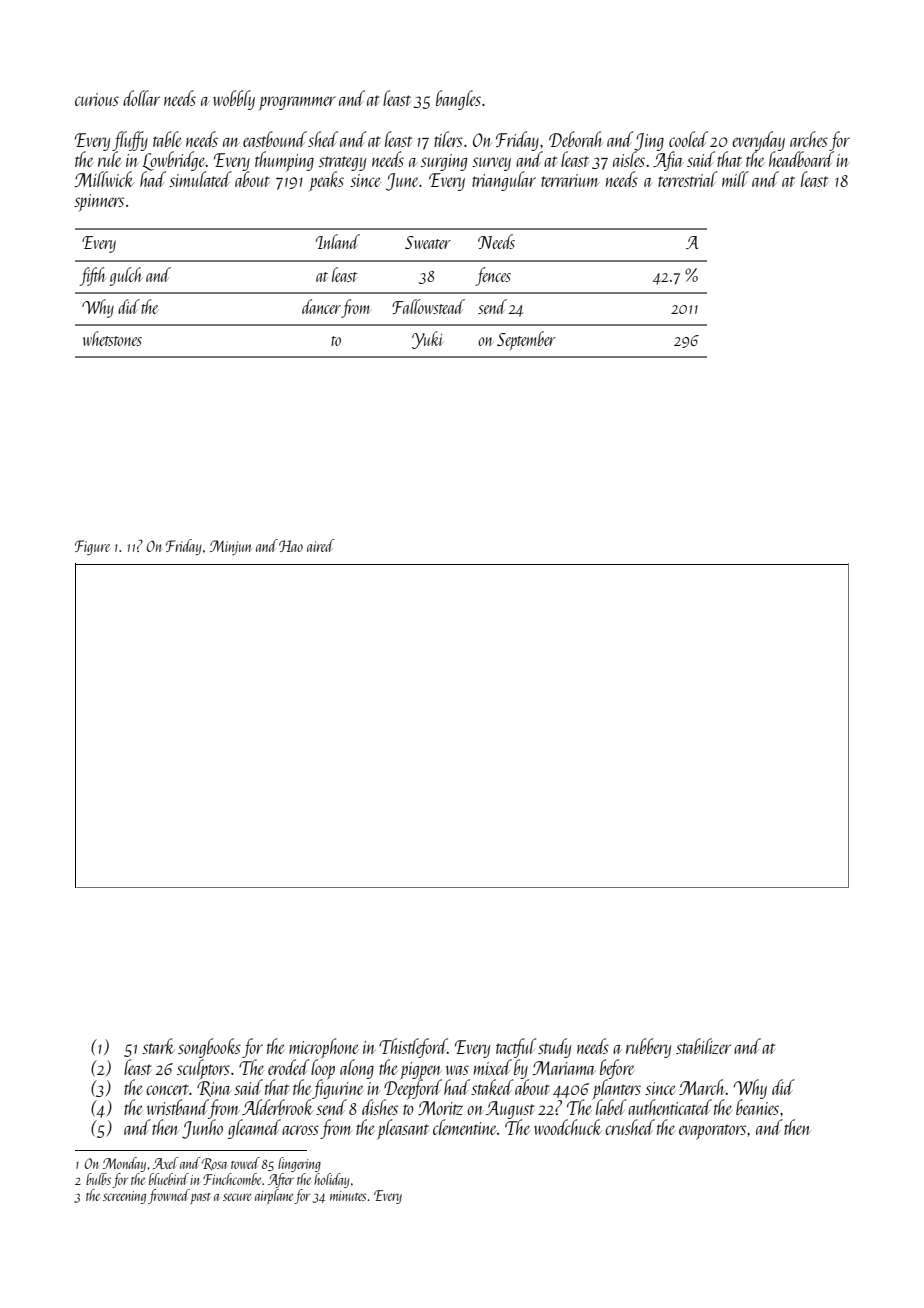 The image size is (924, 1308). Describe the element at coordinates (201, 1198) in the image. I see `past` at that location.
